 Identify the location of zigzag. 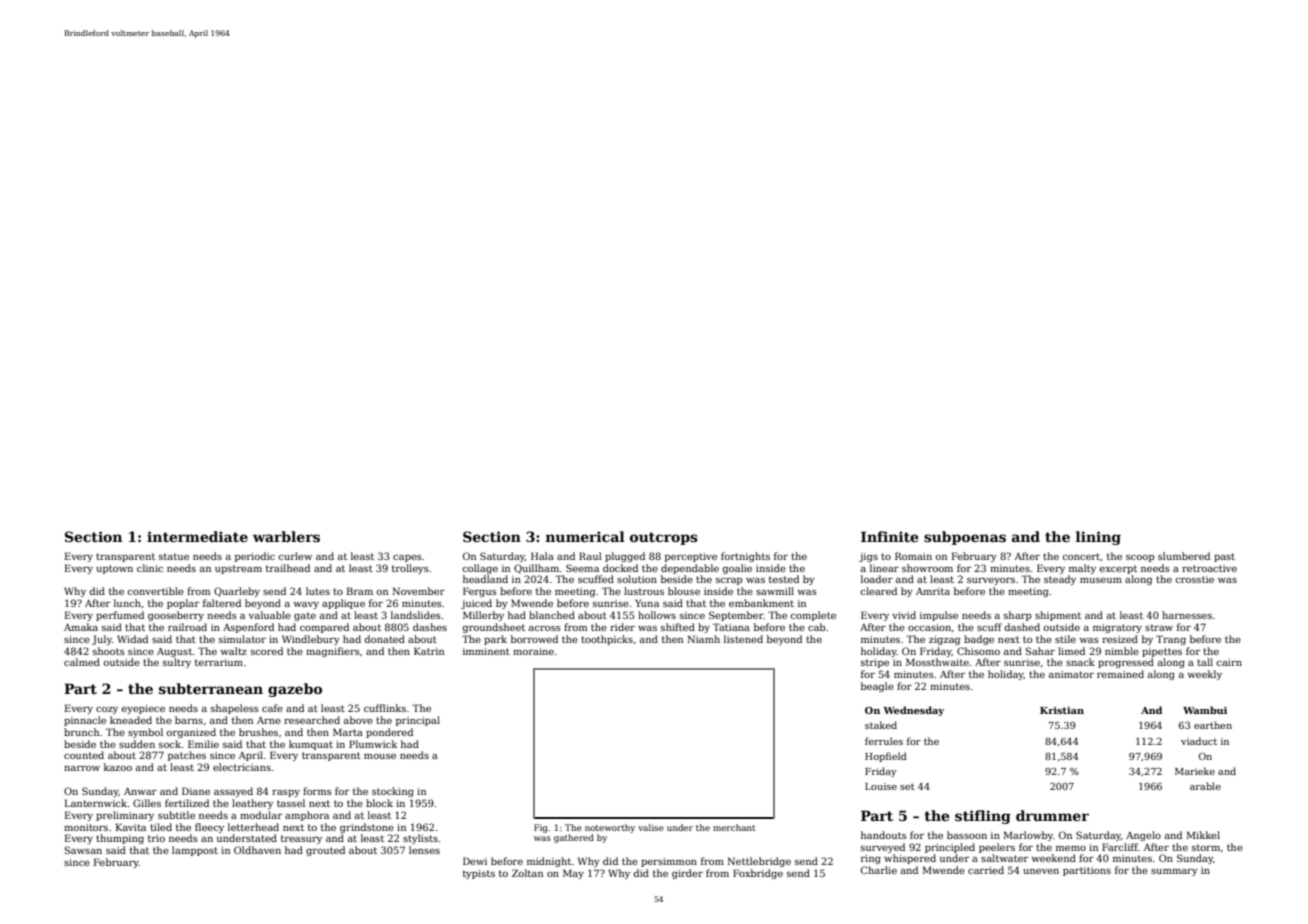
(944, 640).
